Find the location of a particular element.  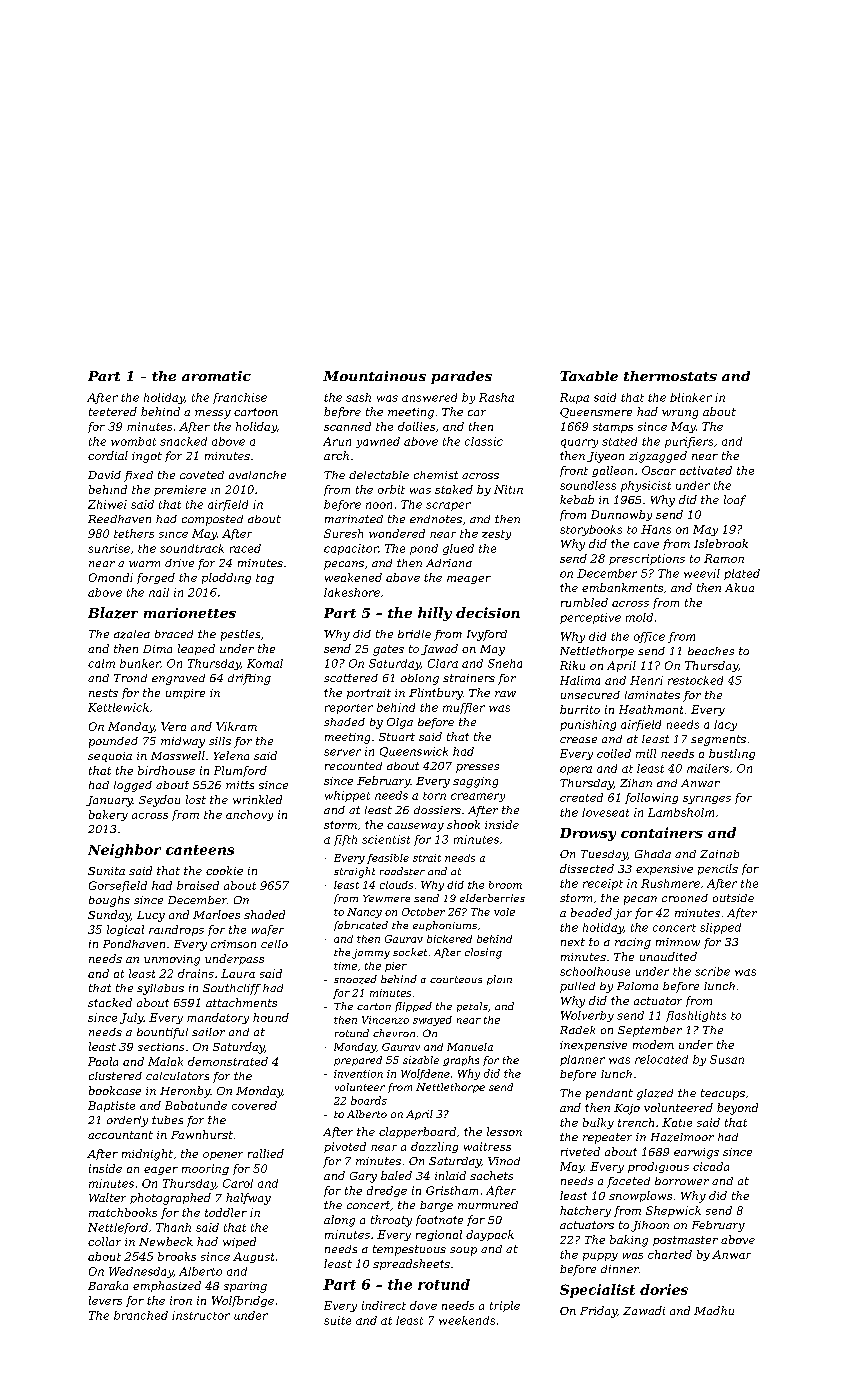

teacups is located at coordinates (723, 1094).
